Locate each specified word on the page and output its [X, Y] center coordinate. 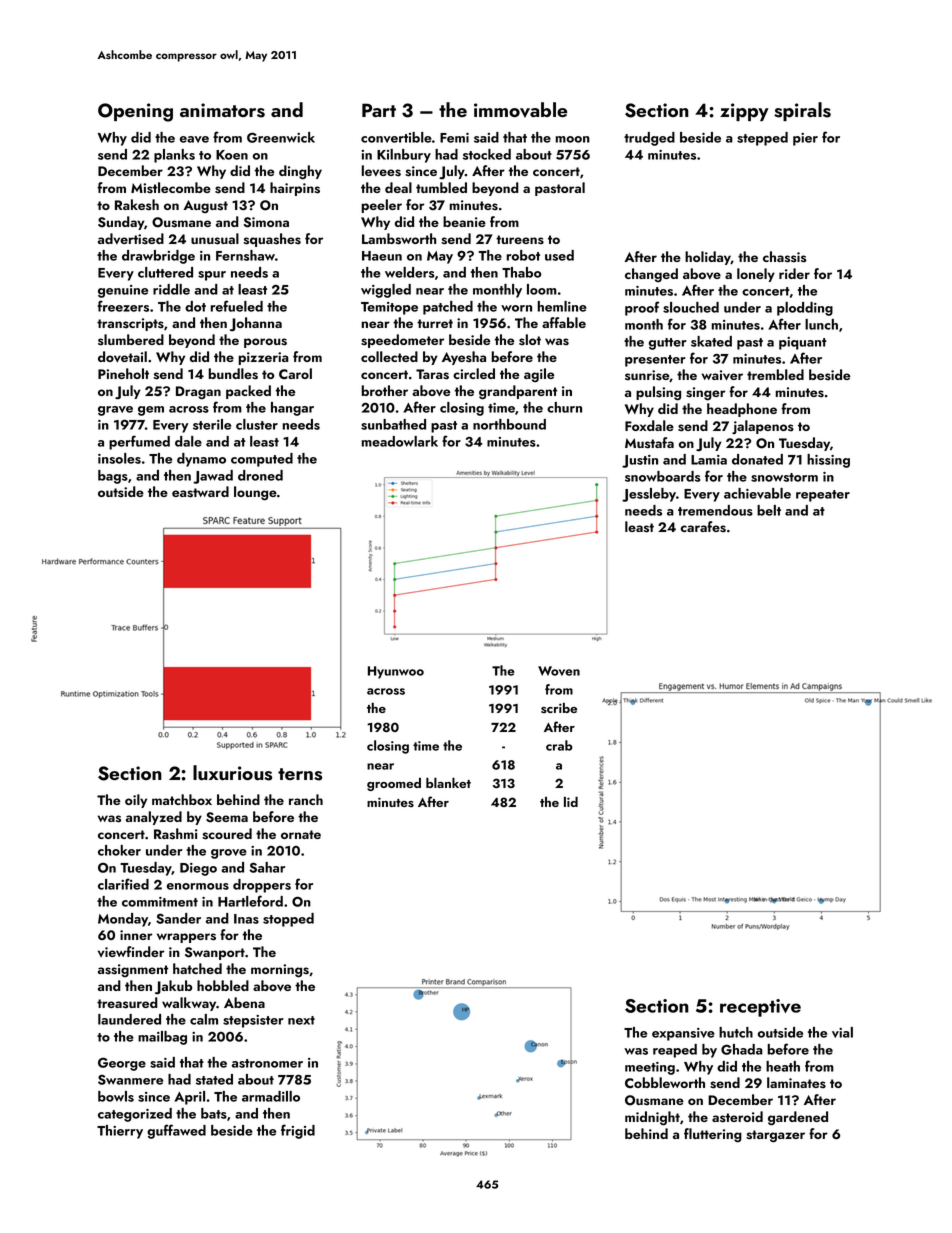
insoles [119, 458]
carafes [703, 527]
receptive [760, 1008]
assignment [133, 970]
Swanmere [130, 1080]
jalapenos [763, 427]
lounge [255, 493]
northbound [509, 424]
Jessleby [649, 495]
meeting [650, 1068]
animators [222, 110]
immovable [520, 110]
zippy [744, 112]
